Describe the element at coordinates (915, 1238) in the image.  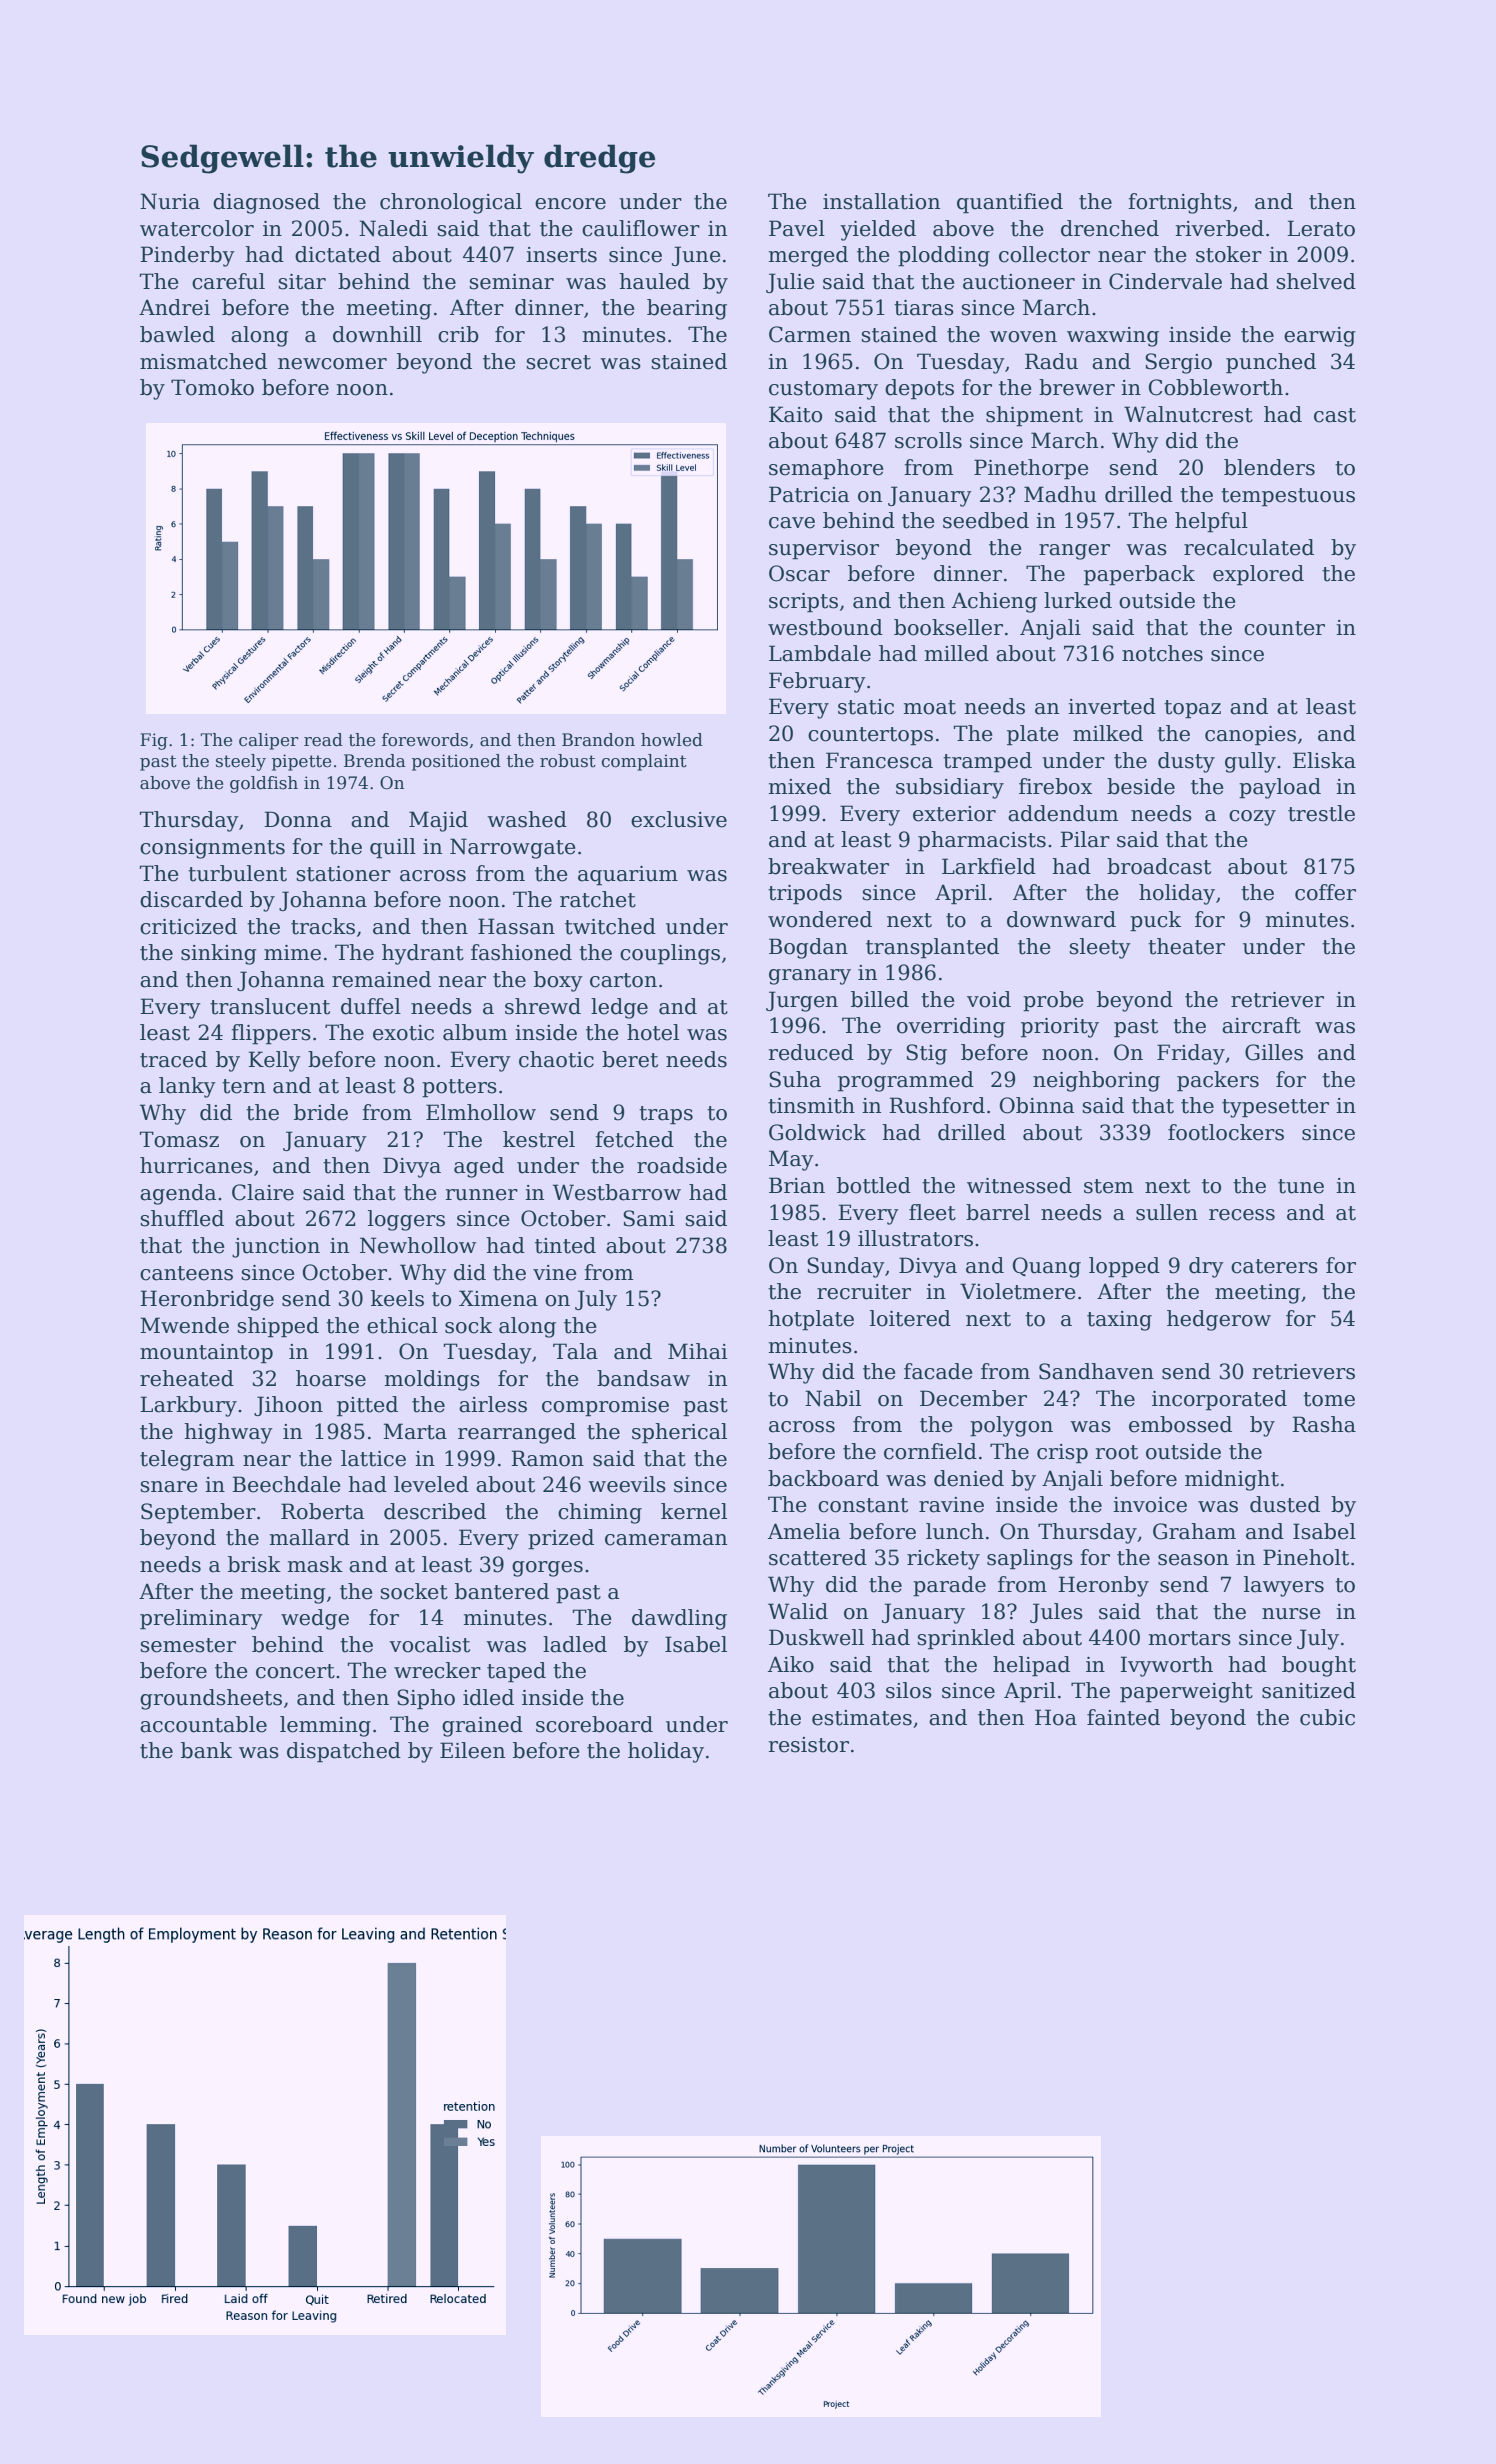
I see `illustrators` at that location.
